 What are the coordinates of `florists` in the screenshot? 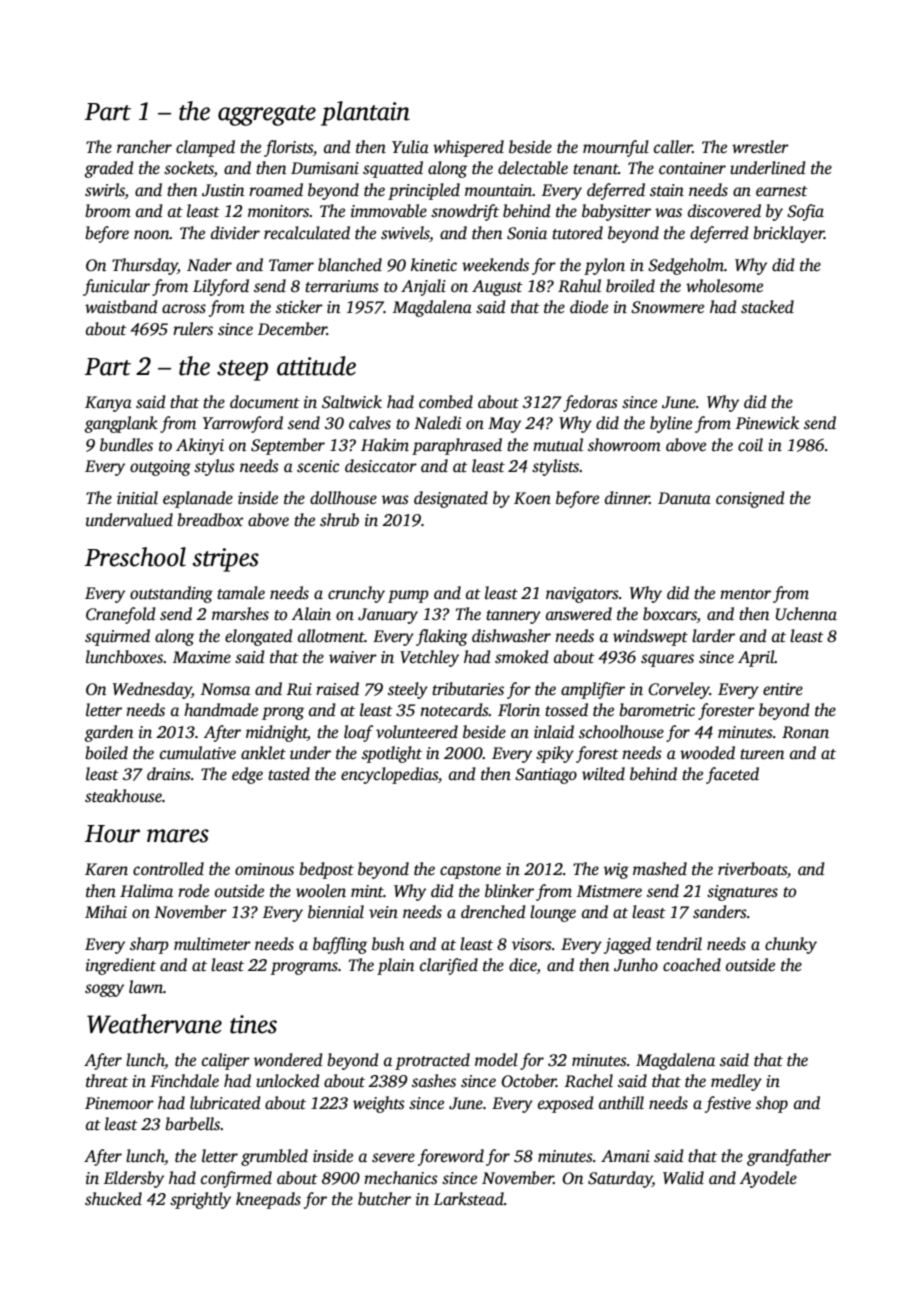 It's located at (288, 148).
